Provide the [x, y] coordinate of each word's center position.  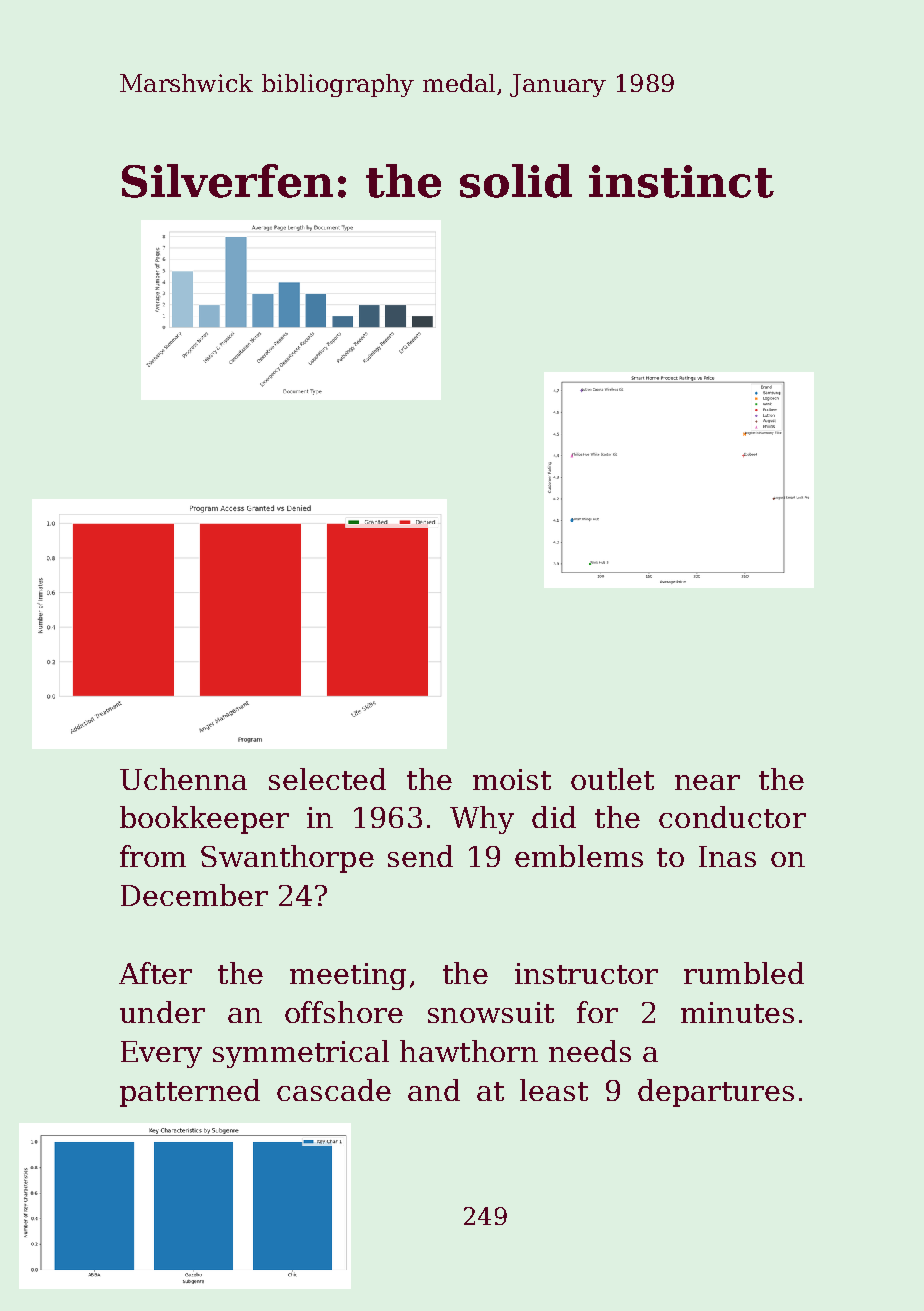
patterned [190, 1093]
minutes [737, 1012]
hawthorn [469, 1051]
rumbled [744, 973]
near [707, 782]
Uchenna [183, 779]
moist [512, 779]
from [153, 856]
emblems [579, 856]
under [162, 1012]
